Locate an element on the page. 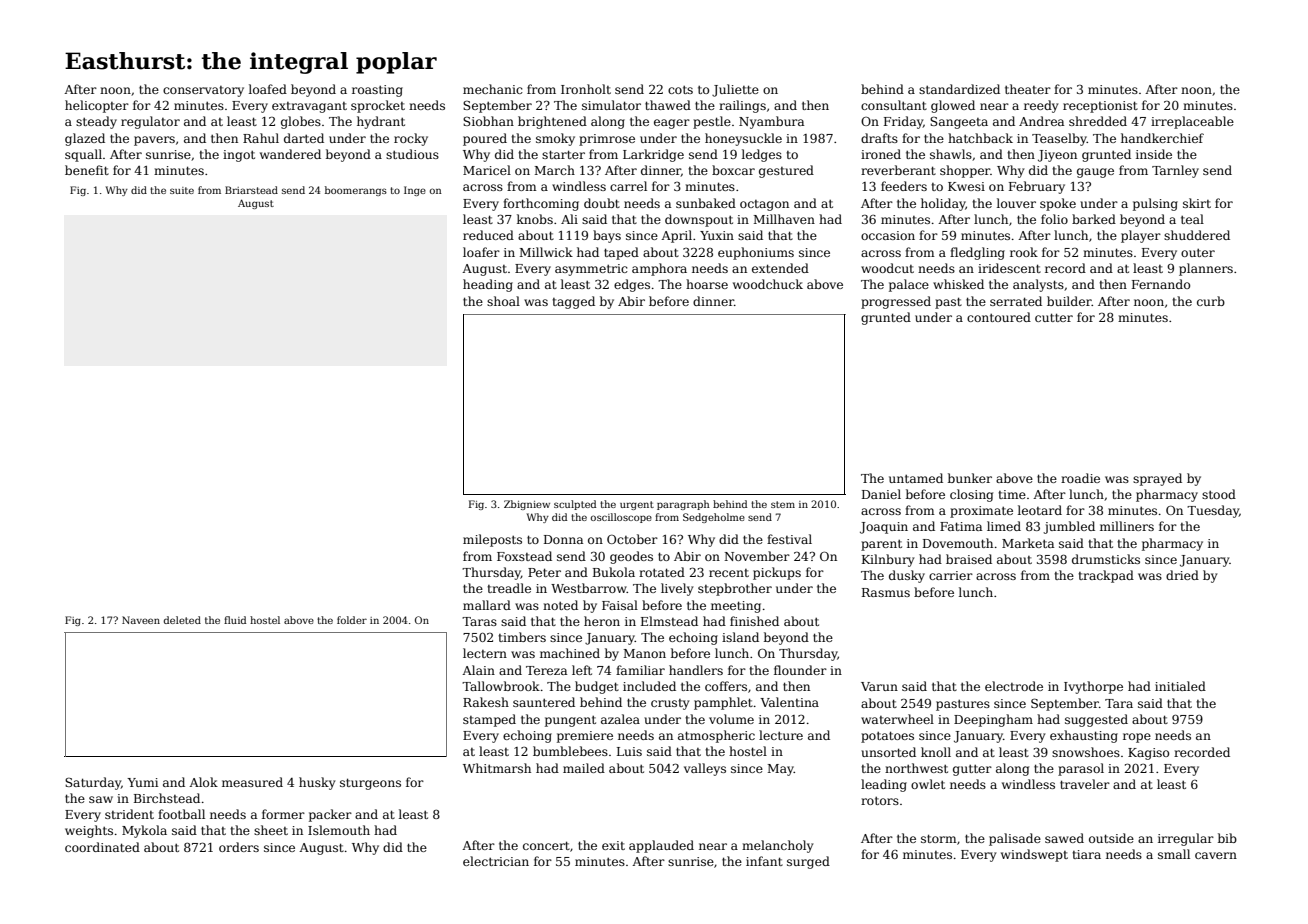  serrated is located at coordinates (1016, 301).
